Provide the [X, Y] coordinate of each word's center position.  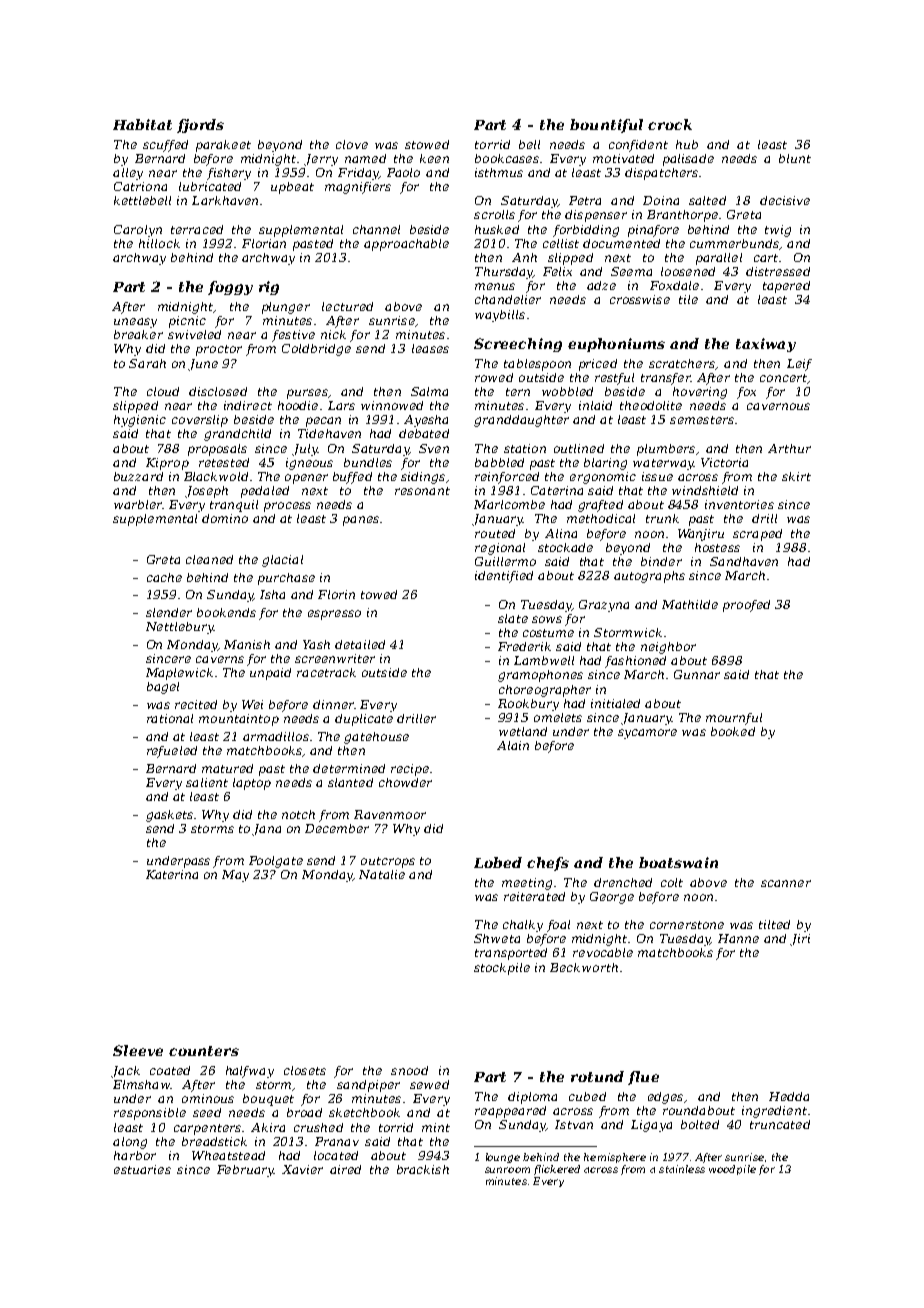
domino [225, 518]
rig [269, 288]
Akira [268, 1127]
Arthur [789, 448]
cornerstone [687, 925]
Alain [513, 745]
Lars [341, 405]
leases [430, 348]
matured [227, 768]
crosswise [640, 299]
